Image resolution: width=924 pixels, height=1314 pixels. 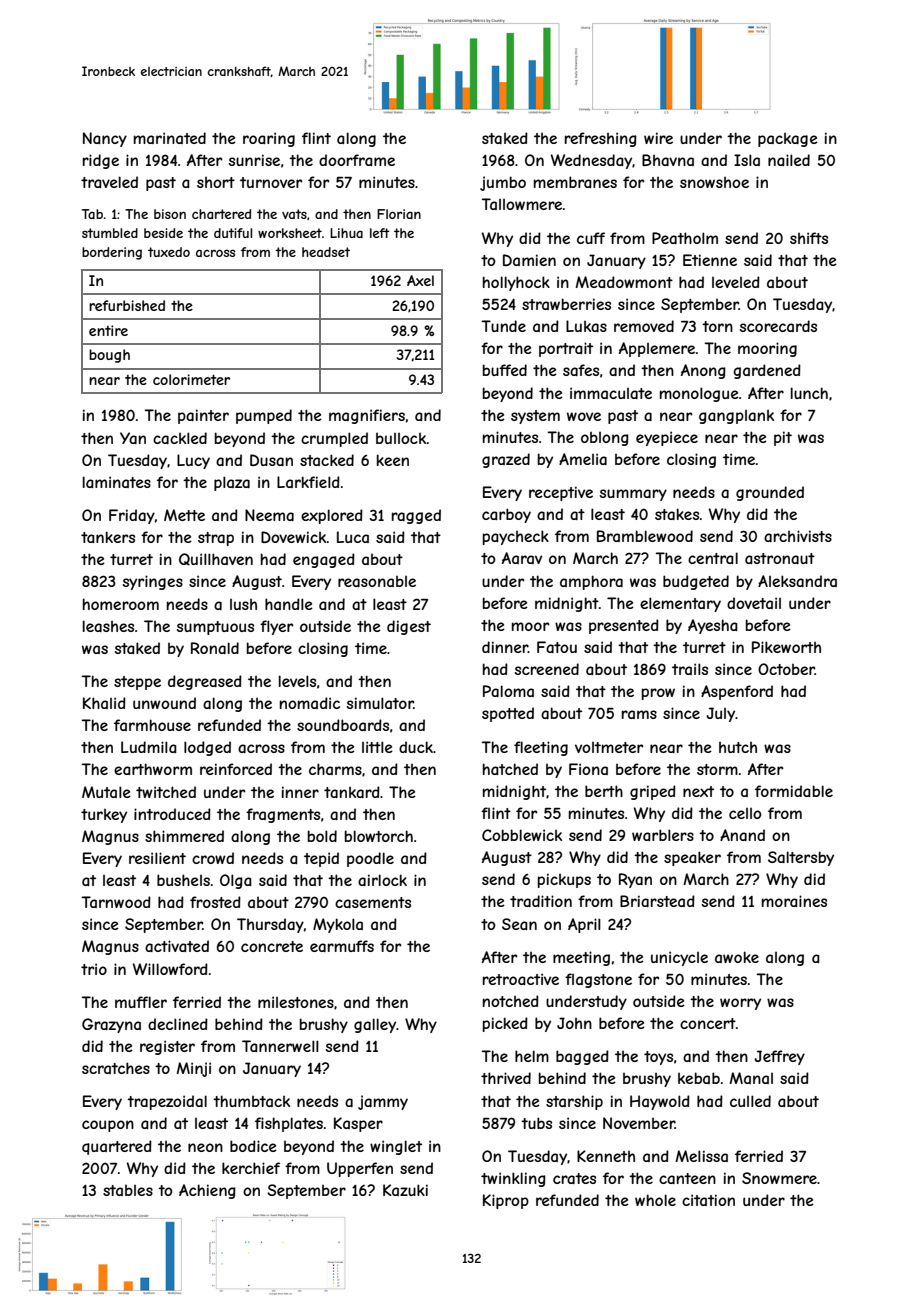 I want to click on wire, so click(x=658, y=138).
